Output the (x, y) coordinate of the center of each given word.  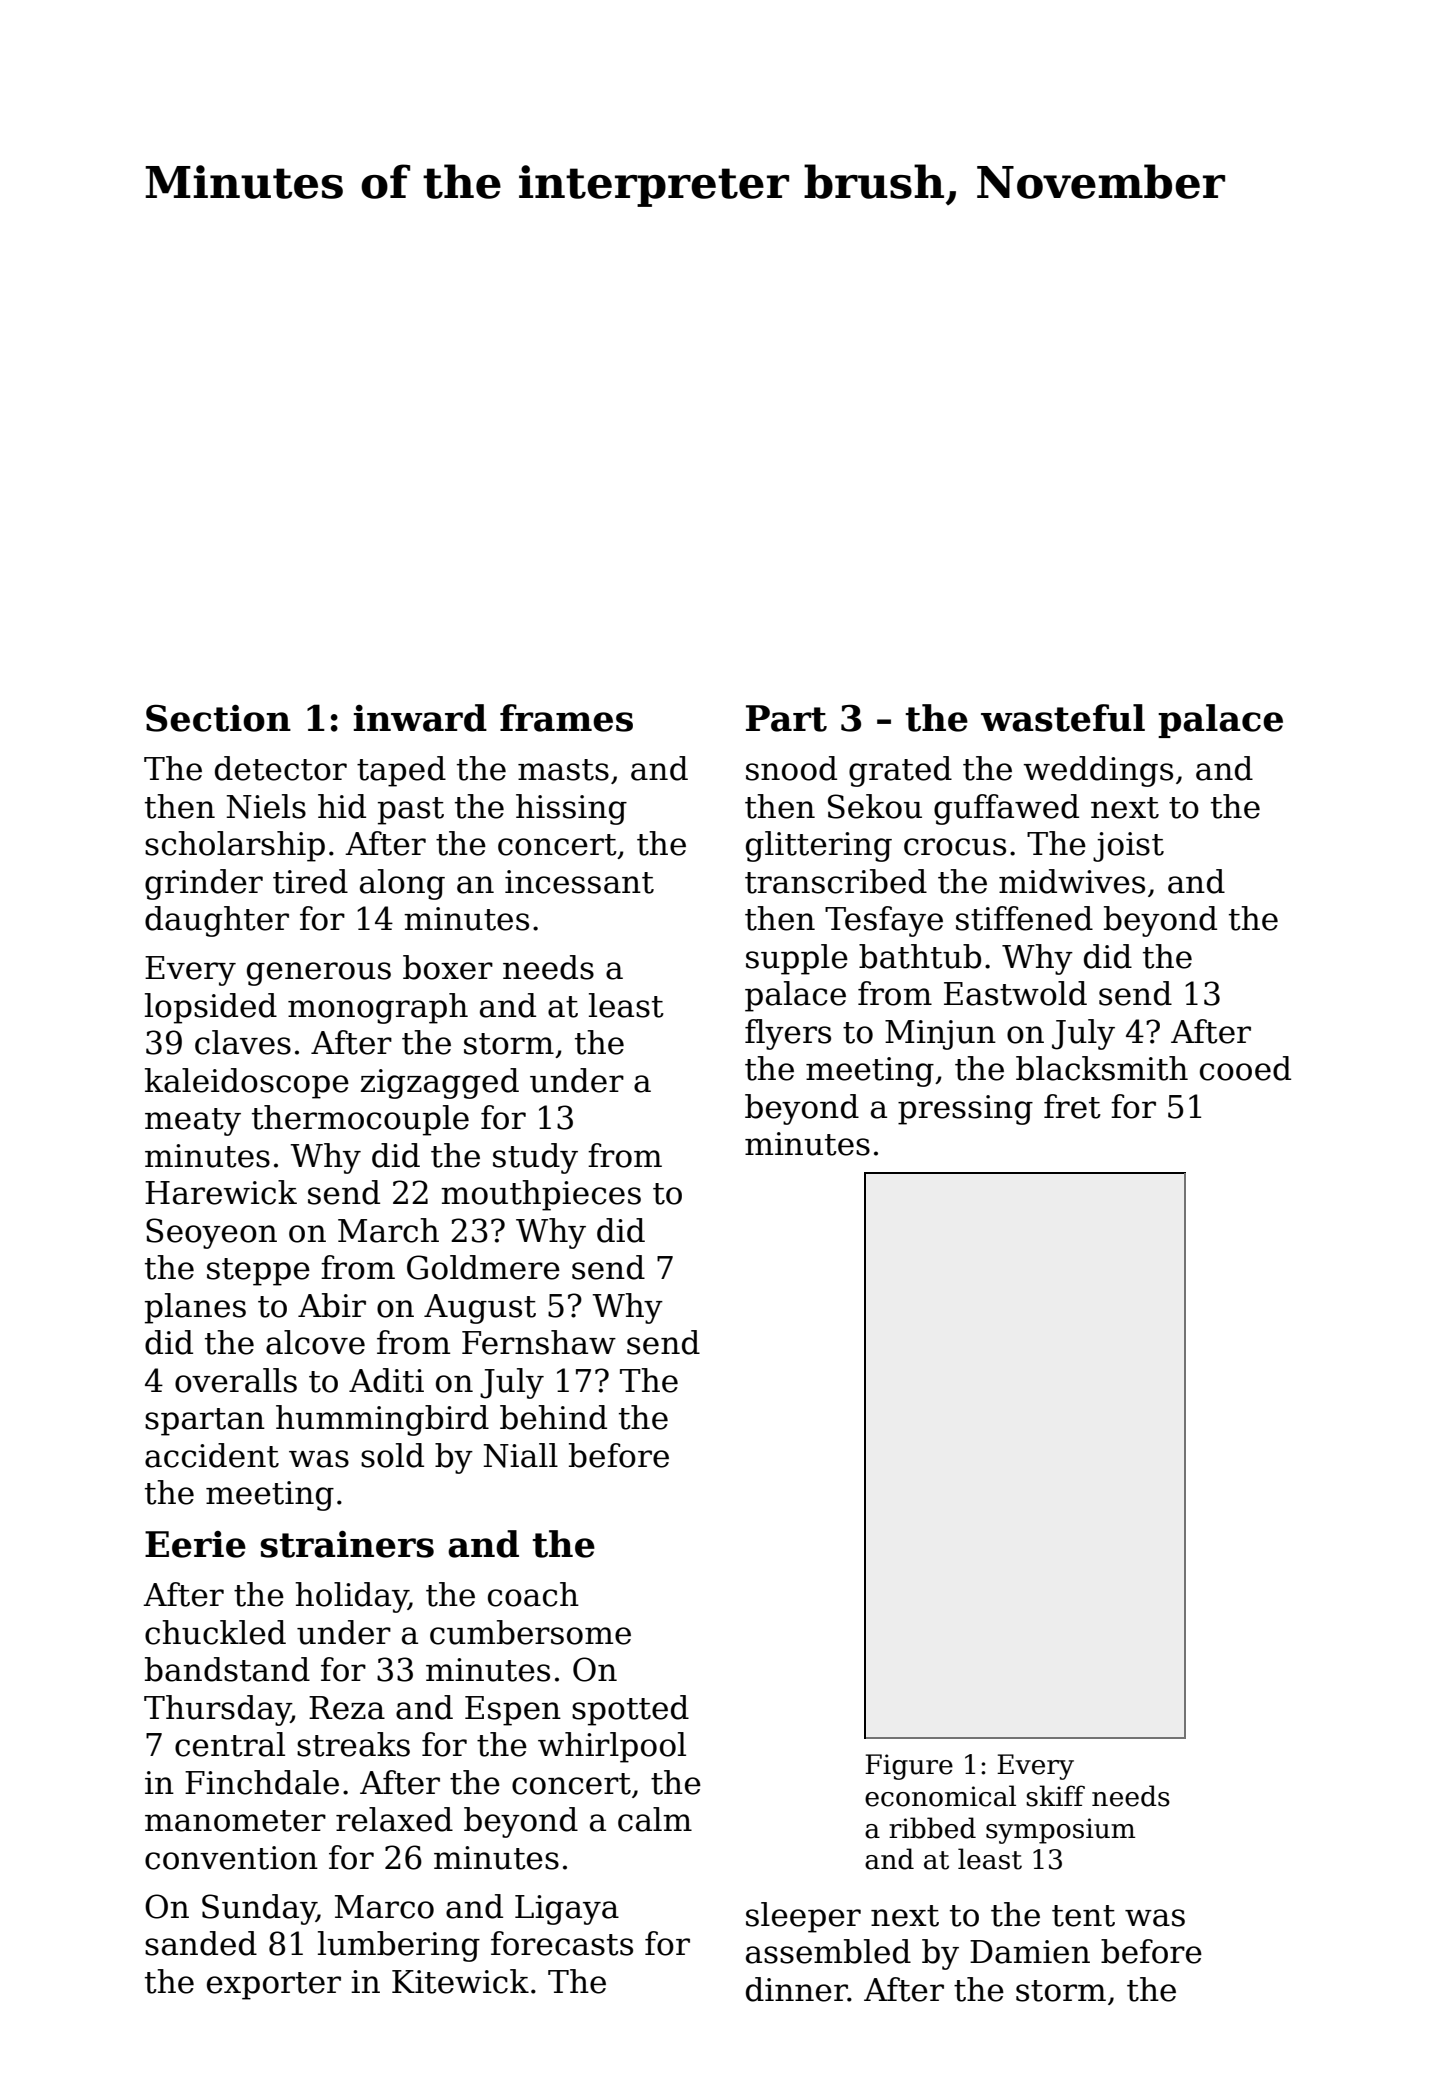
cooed (1245, 1068)
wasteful (1063, 718)
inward (420, 718)
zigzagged (440, 1083)
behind (553, 1417)
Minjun (940, 1035)
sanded (201, 1943)
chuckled (215, 1632)
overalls (236, 1380)
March (388, 1230)
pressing (965, 1110)
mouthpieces (541, 1195)
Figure (909, 1767)
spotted (630, 1710)
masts (563, 770)
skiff (1055, 1796)
